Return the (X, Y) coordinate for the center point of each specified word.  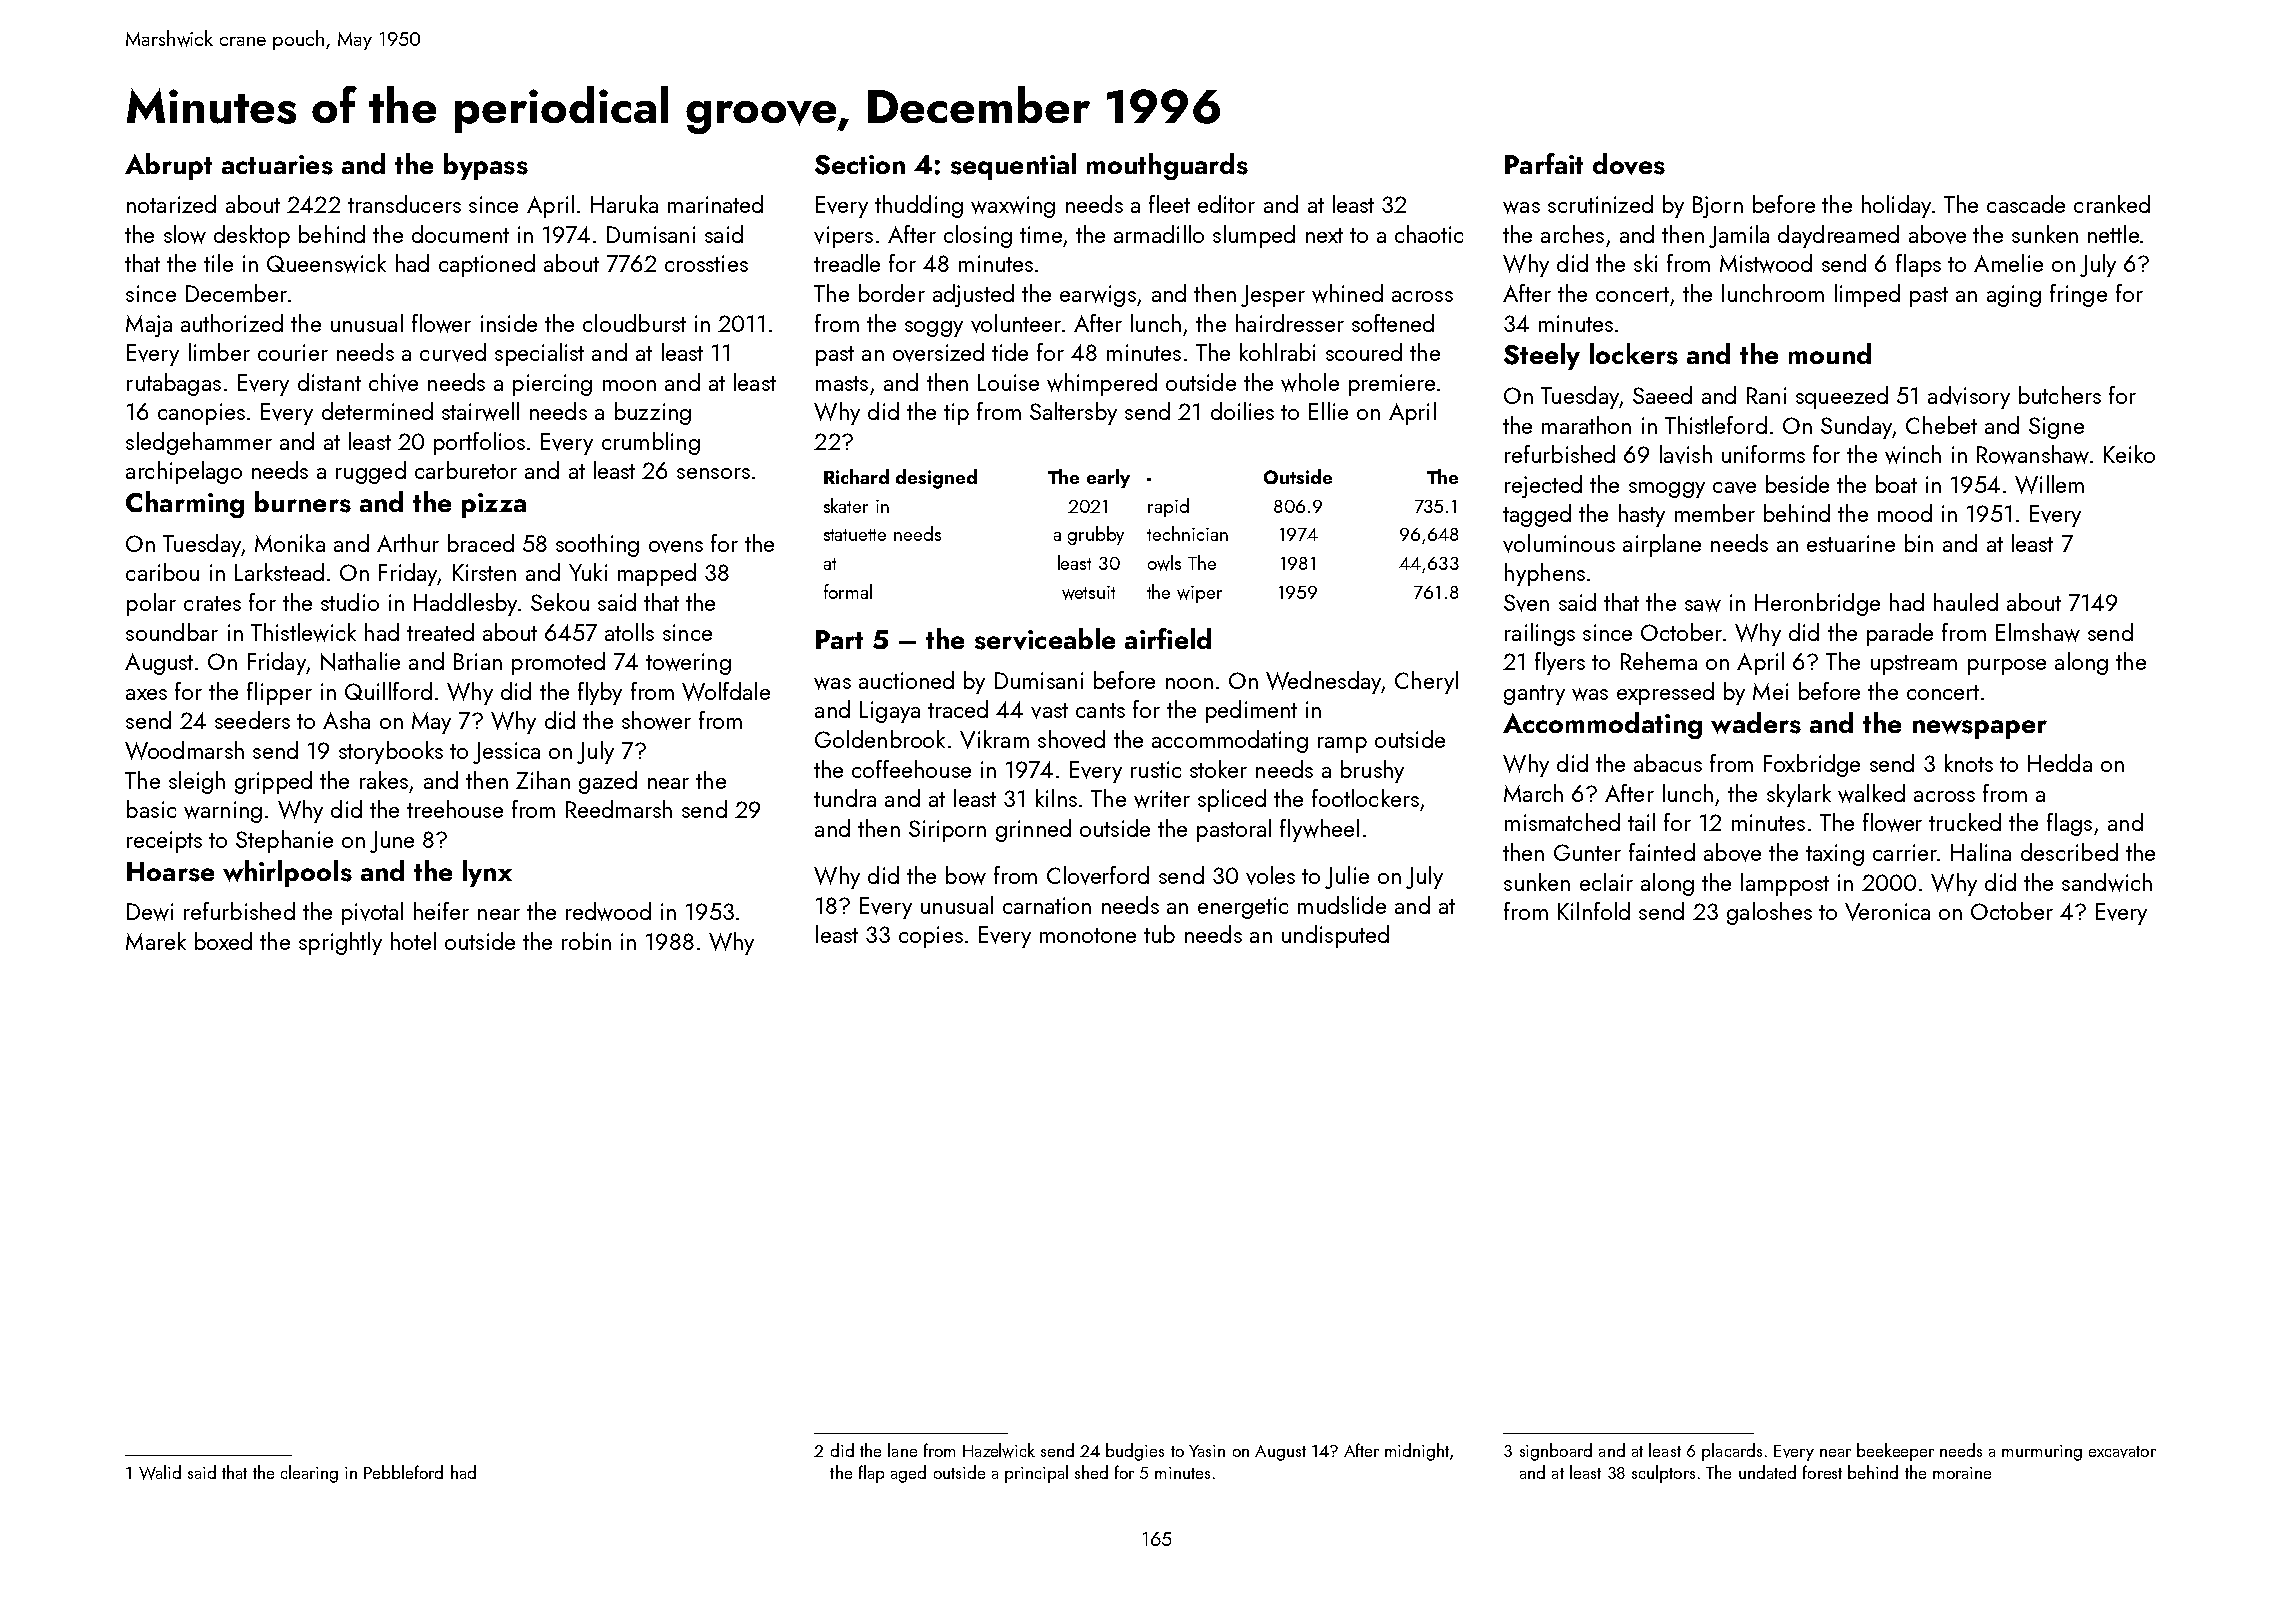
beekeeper (1895, 1452)
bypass (486, 166)
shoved (1071, 739)
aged (908, 1474)
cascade (2026, 204)
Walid (160, 1472)
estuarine (1851, 543)
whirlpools (287, 873)
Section (860, 165)
